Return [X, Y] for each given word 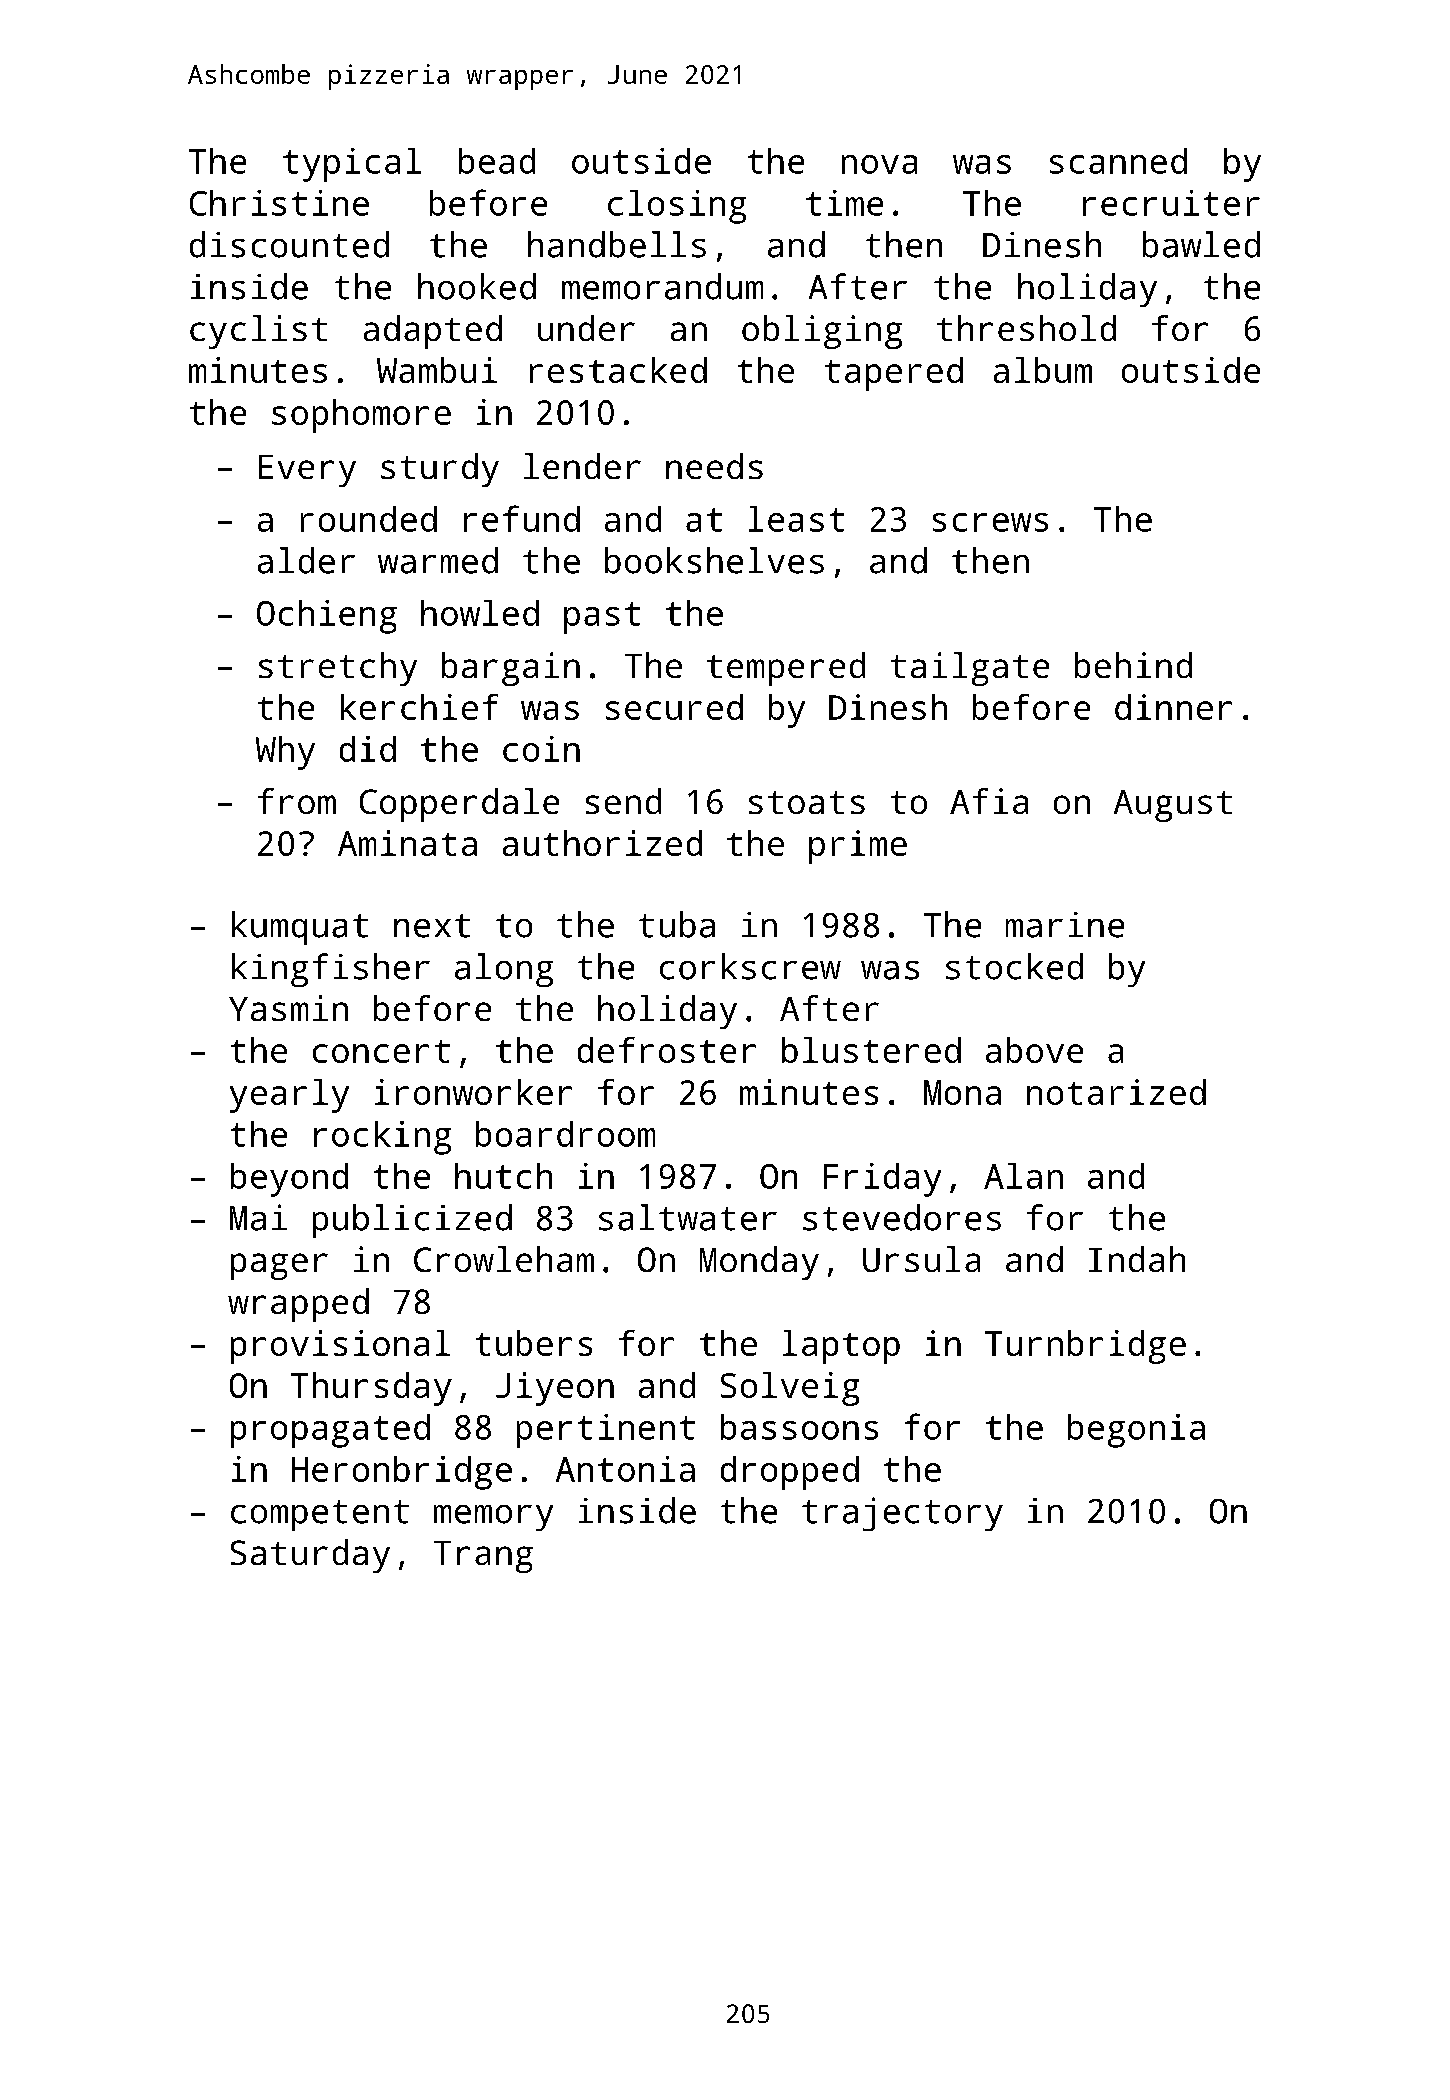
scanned [1118, 161]
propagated [330, 1431]
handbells [617, 244]
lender [582, 466]
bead [497, 161]
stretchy [338, 669]
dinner [1173, 707]
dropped [790, 1473]
